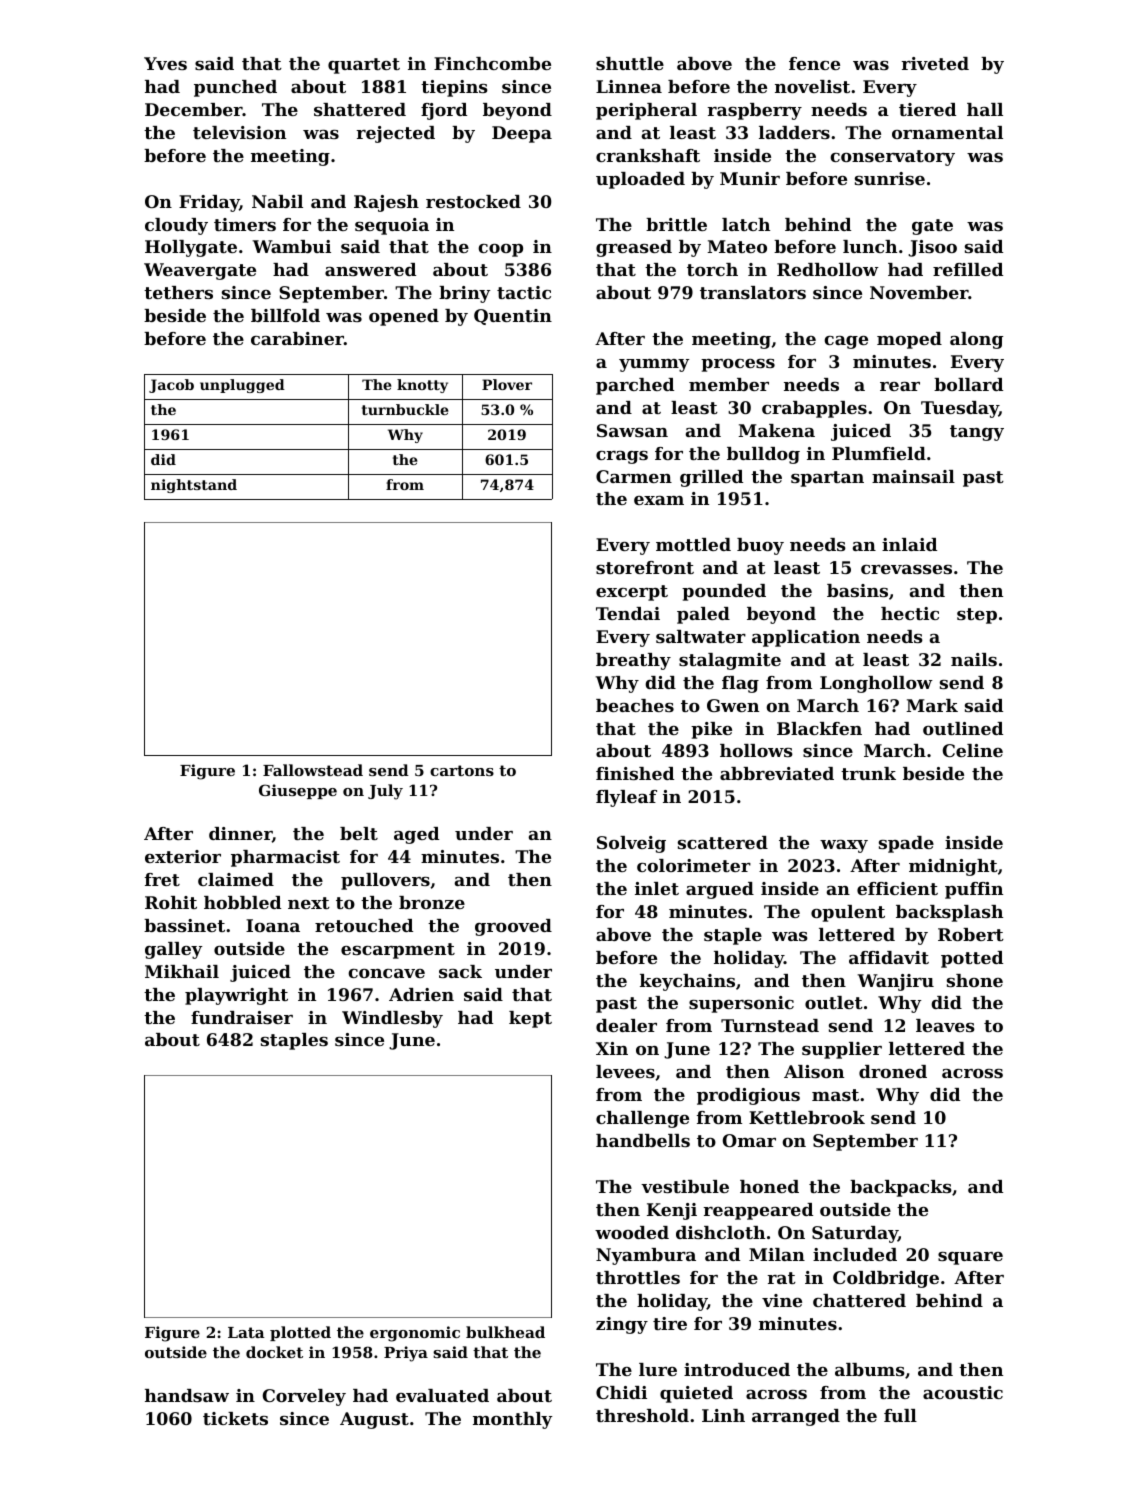 The height and width of the screenshot is (1486, 1148). What do you see at coordinates (194, 486) in the screenshot?
I see `nightstand` at bounding box center [194, 486].
